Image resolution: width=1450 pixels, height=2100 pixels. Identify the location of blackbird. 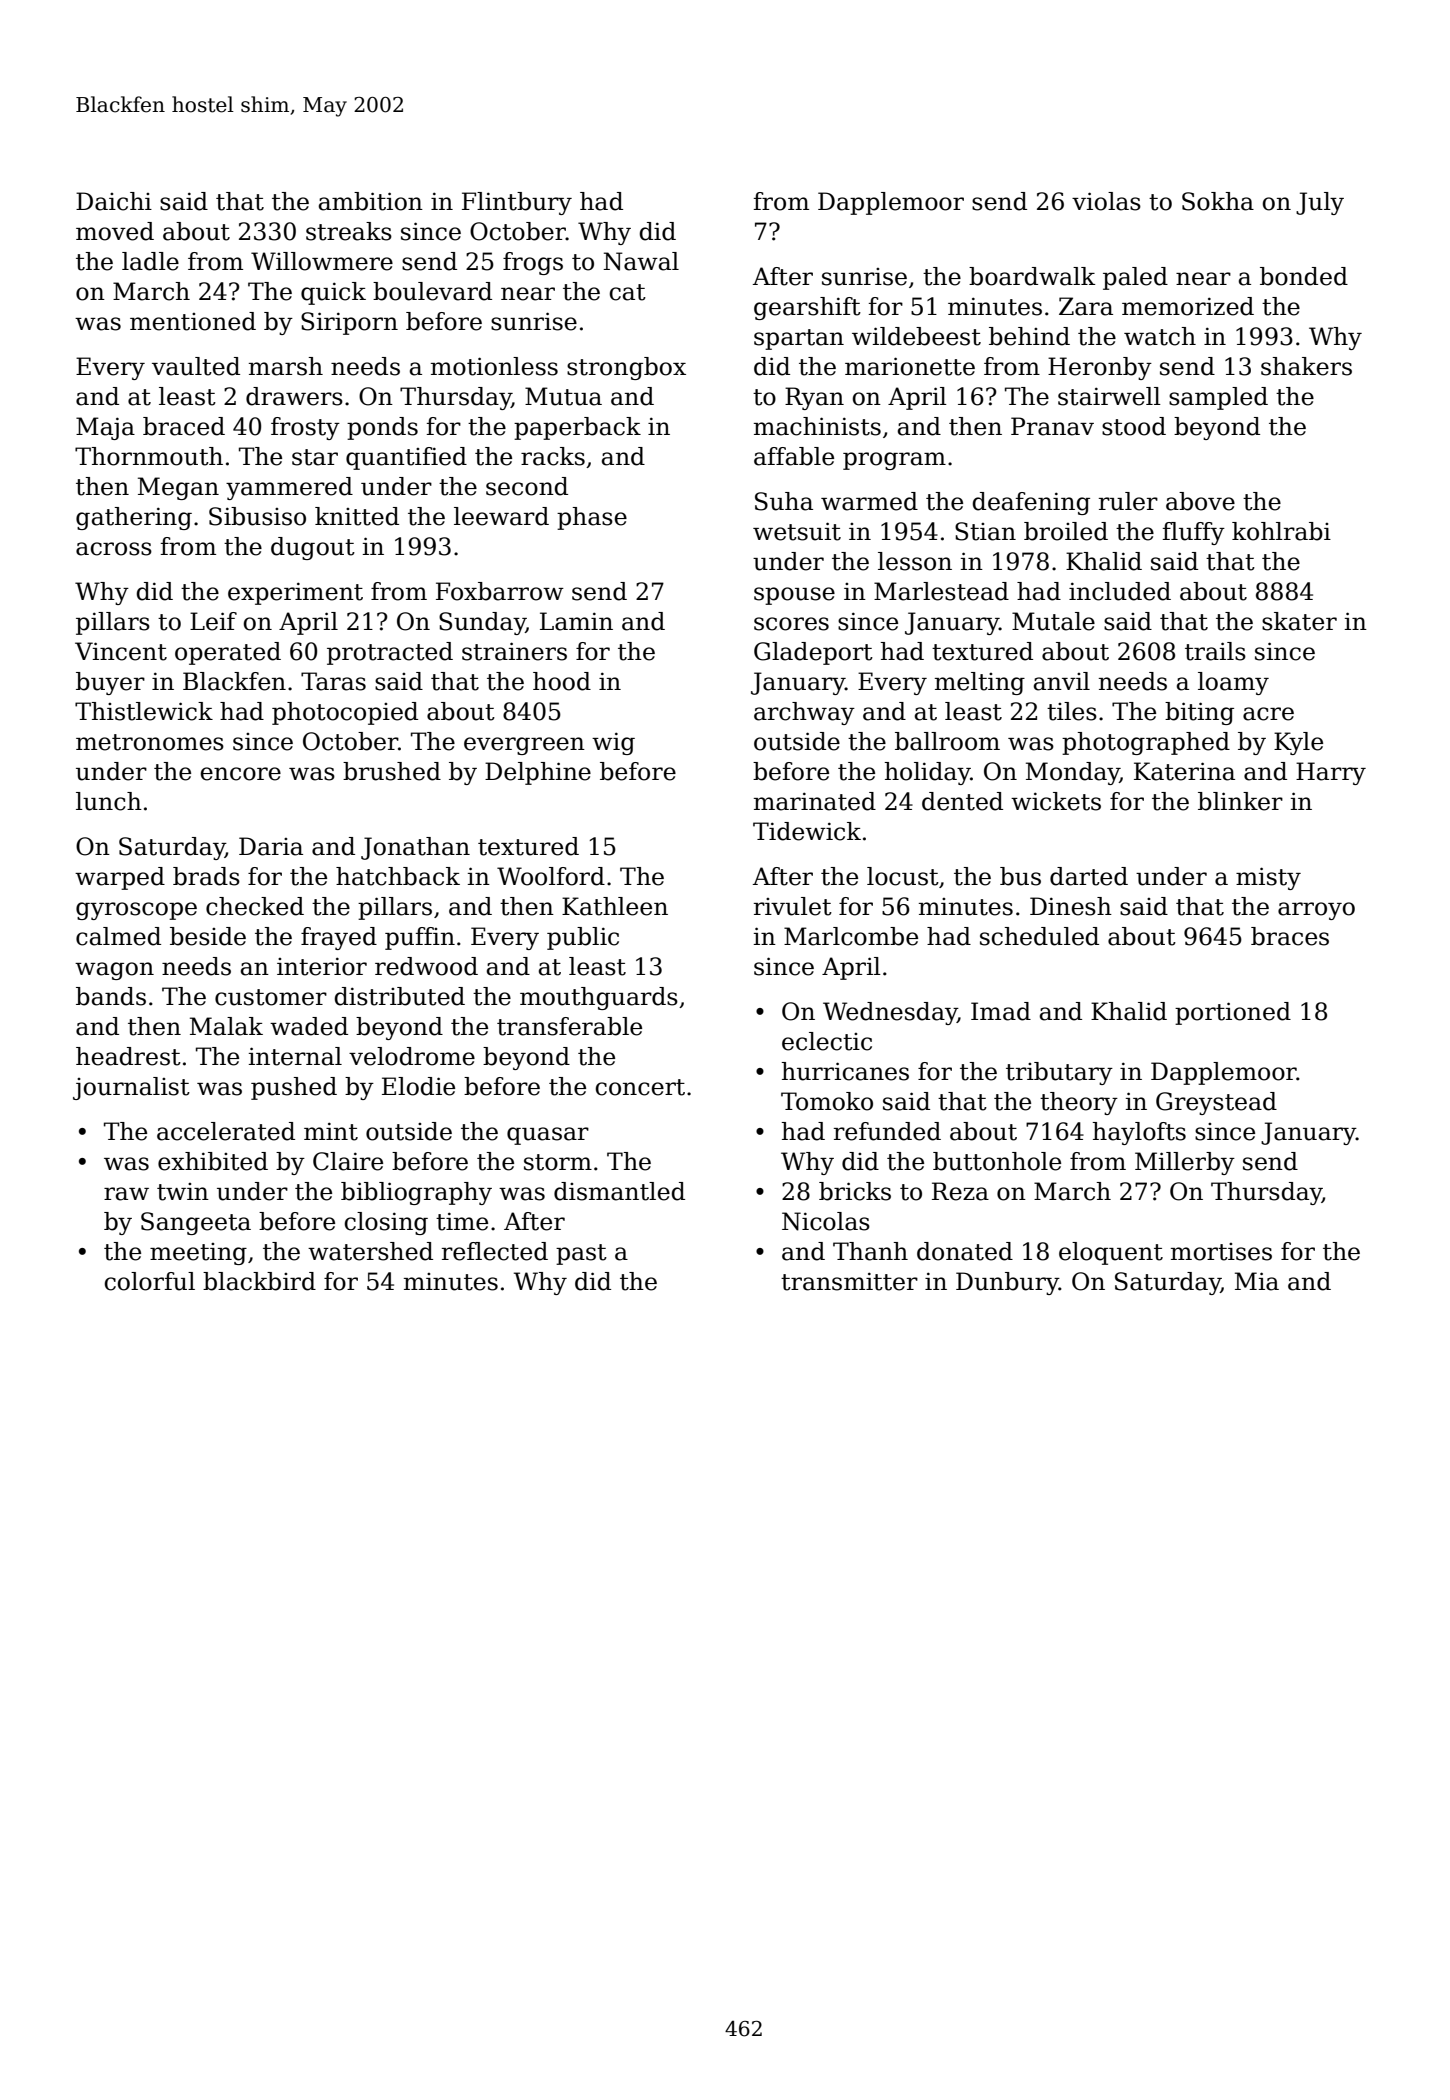
(259, 1281).
